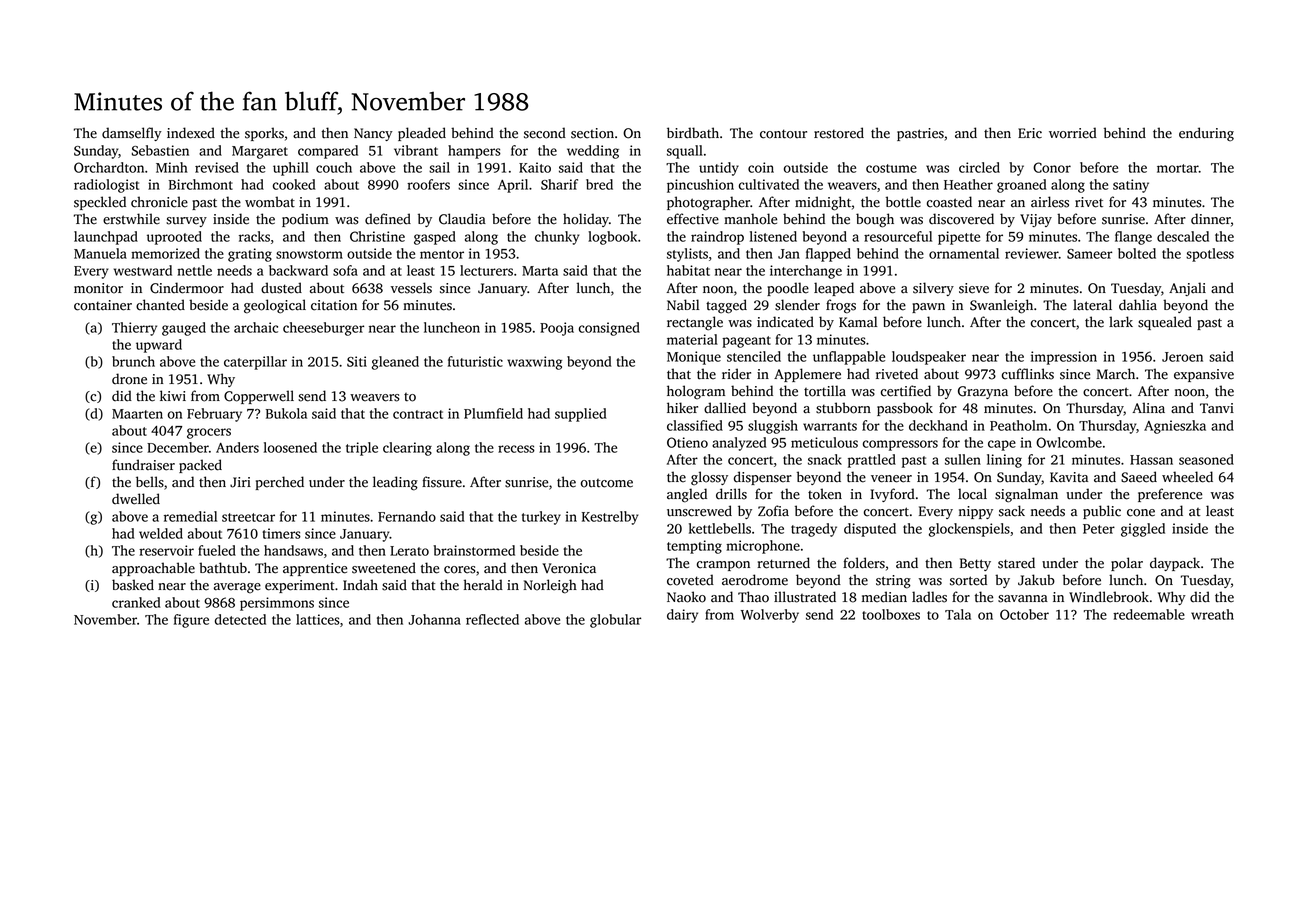 This image has height=924, width=1308. Describe the element at coordinates (129, 379) in the image. I see `drone` at that location.
